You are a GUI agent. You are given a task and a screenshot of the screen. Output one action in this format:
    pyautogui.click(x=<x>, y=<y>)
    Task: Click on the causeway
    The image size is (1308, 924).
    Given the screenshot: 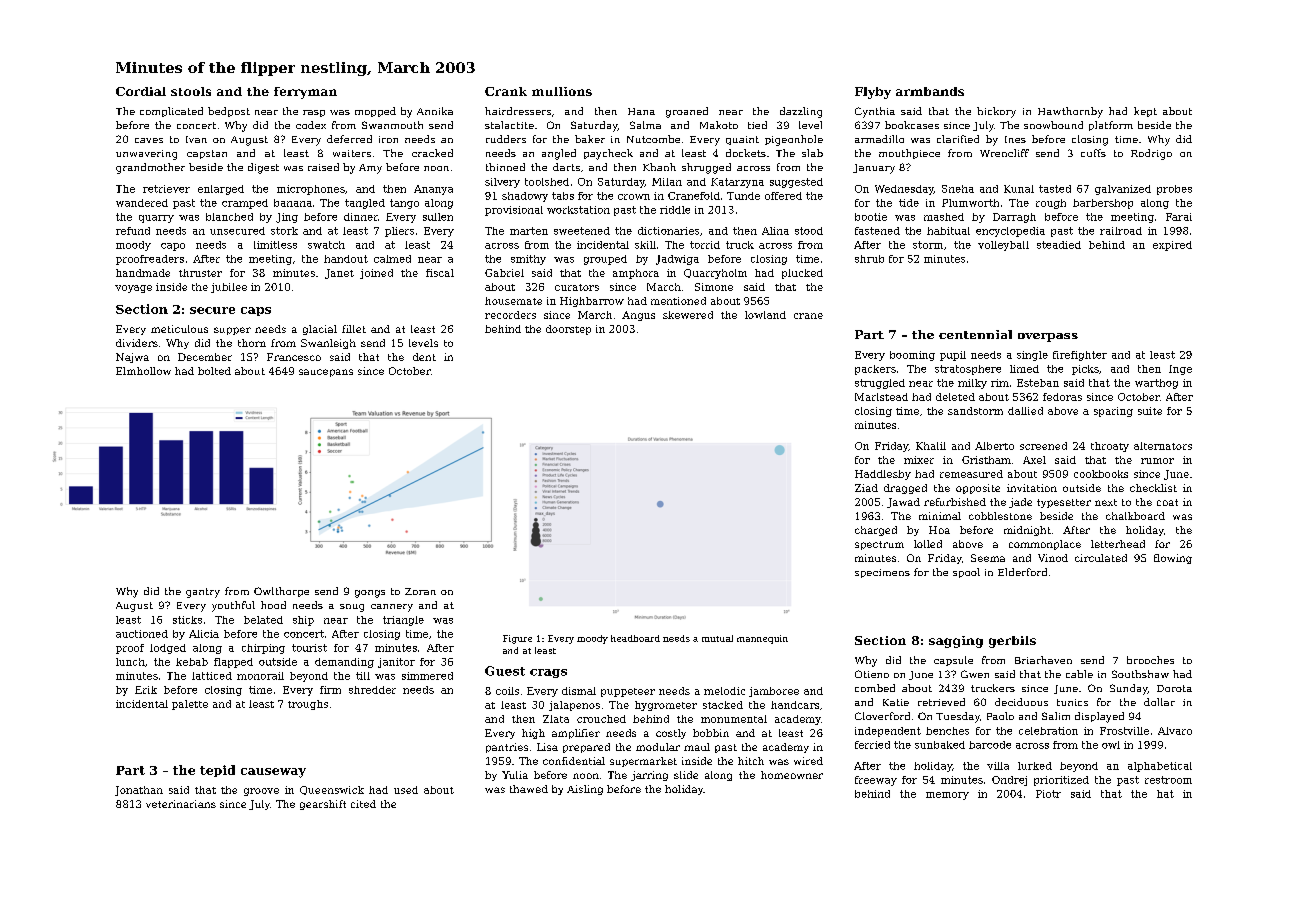 What is the action you would take?
    pyautogui.click(x=273, y=773)
